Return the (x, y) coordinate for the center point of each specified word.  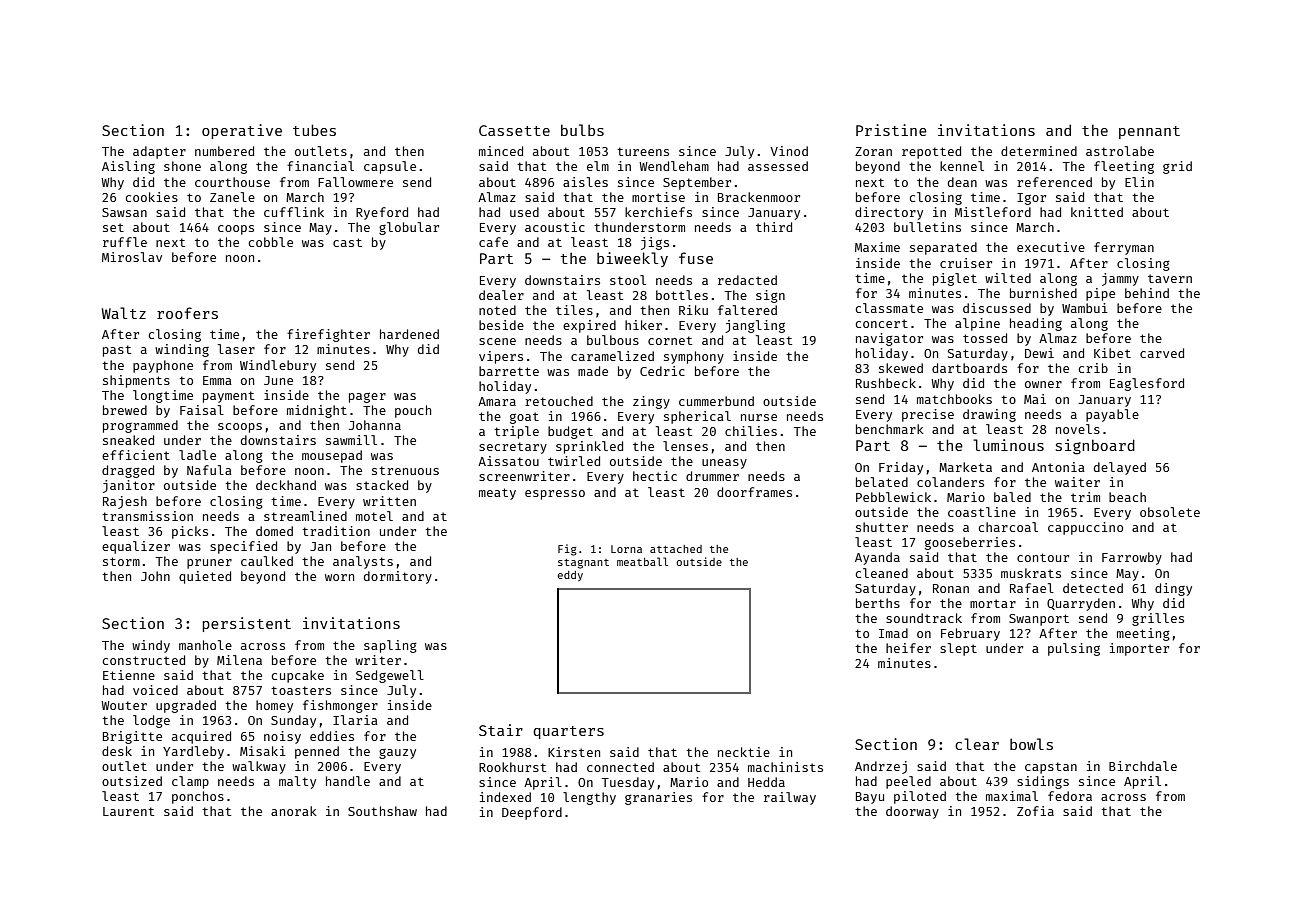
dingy (1173, 589)
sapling (390, 646)
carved (1162, 353)
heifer (908, 648)
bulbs (582, 130)
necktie (744, 752)
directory (889, 213)
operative (242, 131)
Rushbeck (886, 383)
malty (297, 782)
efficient (136, 455)
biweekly (632, 259)
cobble (271, 242)
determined (1039, 151)
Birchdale (1143, 766)
